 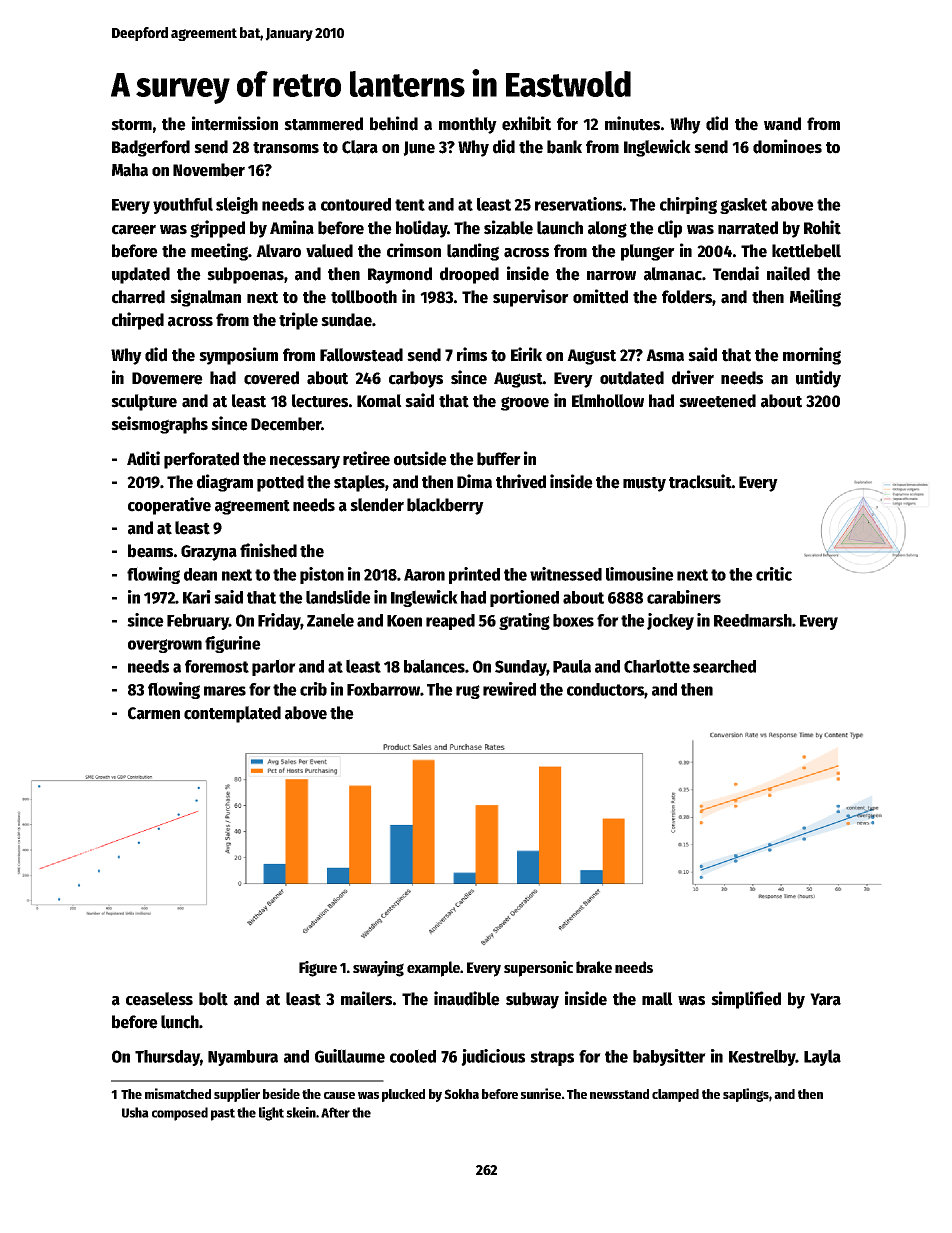 What do you see at coordinates (318, 969) in the page?
I see `Figure` at bounding box center [318, 969].
